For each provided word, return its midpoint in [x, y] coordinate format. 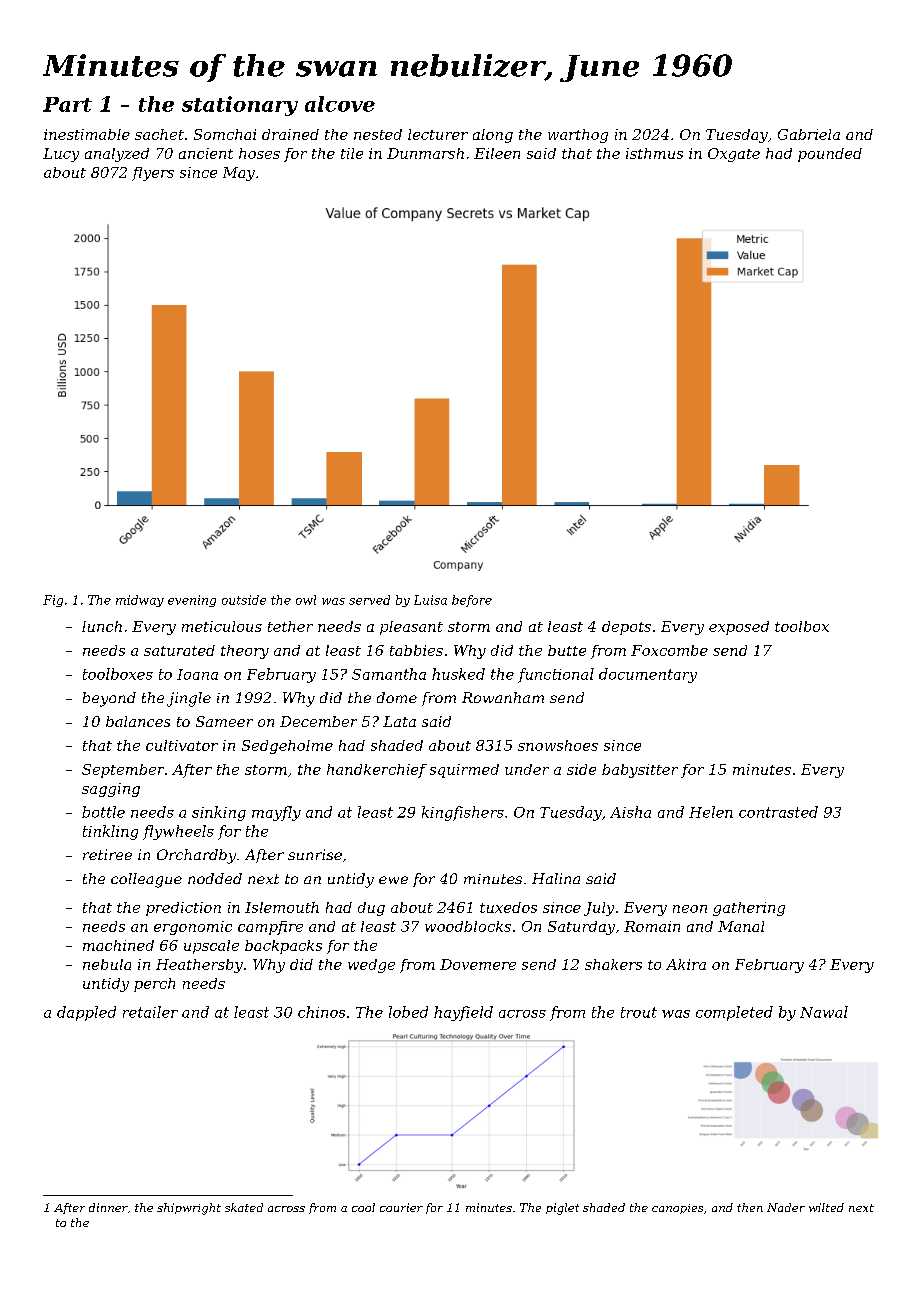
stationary [240, 106]
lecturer [438, 134]
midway [140, 601]
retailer [150, 1012]
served [369, 600]
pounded [830, 155]
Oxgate [734, 155]
